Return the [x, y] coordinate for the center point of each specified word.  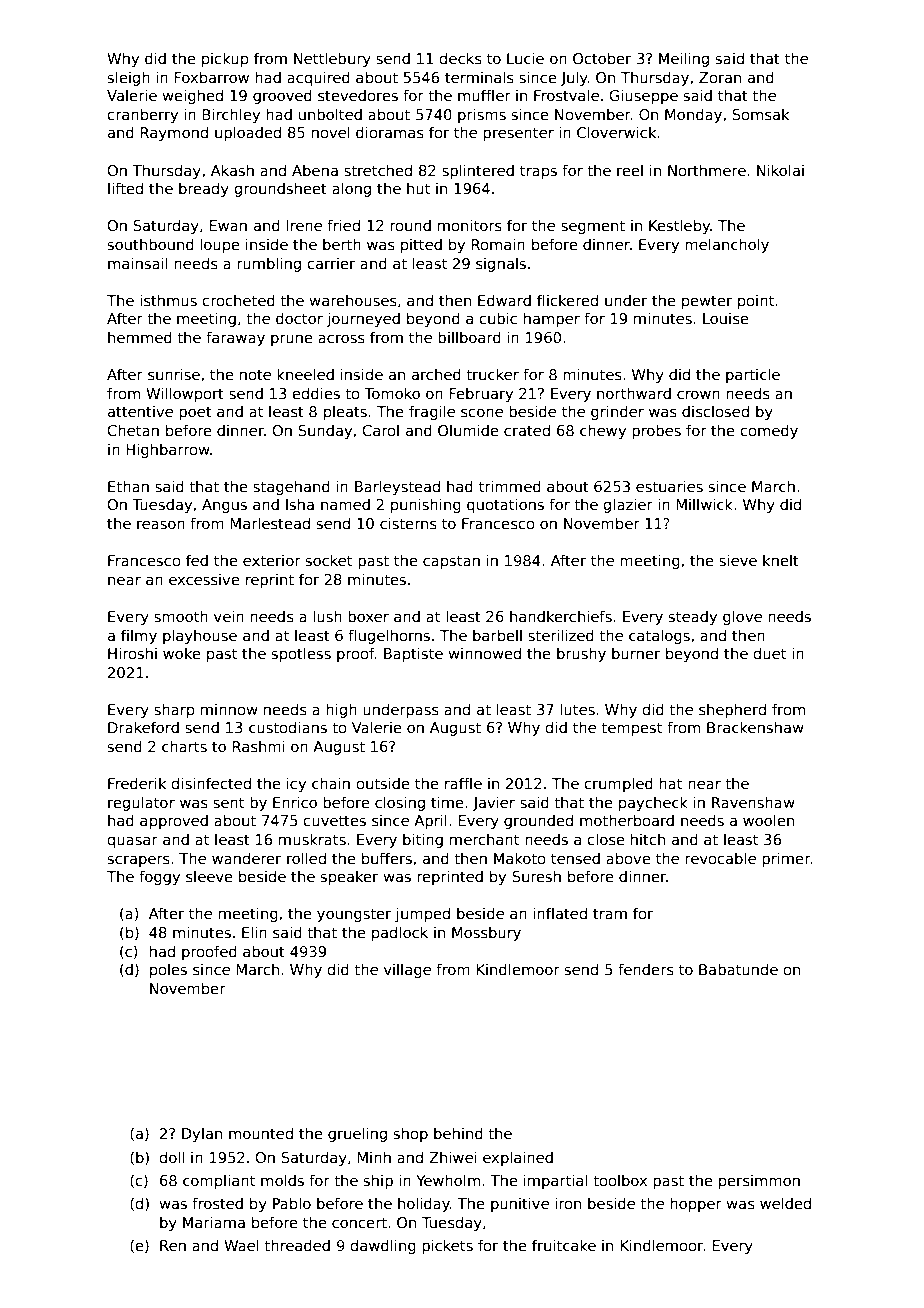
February [481, 395]
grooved [282, 96]
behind [458, 1133]
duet [769, 653]
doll [171, 1157]
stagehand [291, 487]
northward [634, 393]
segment [593, 227]
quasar [132, 842]
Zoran [720, 77]
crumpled [618, 784]
